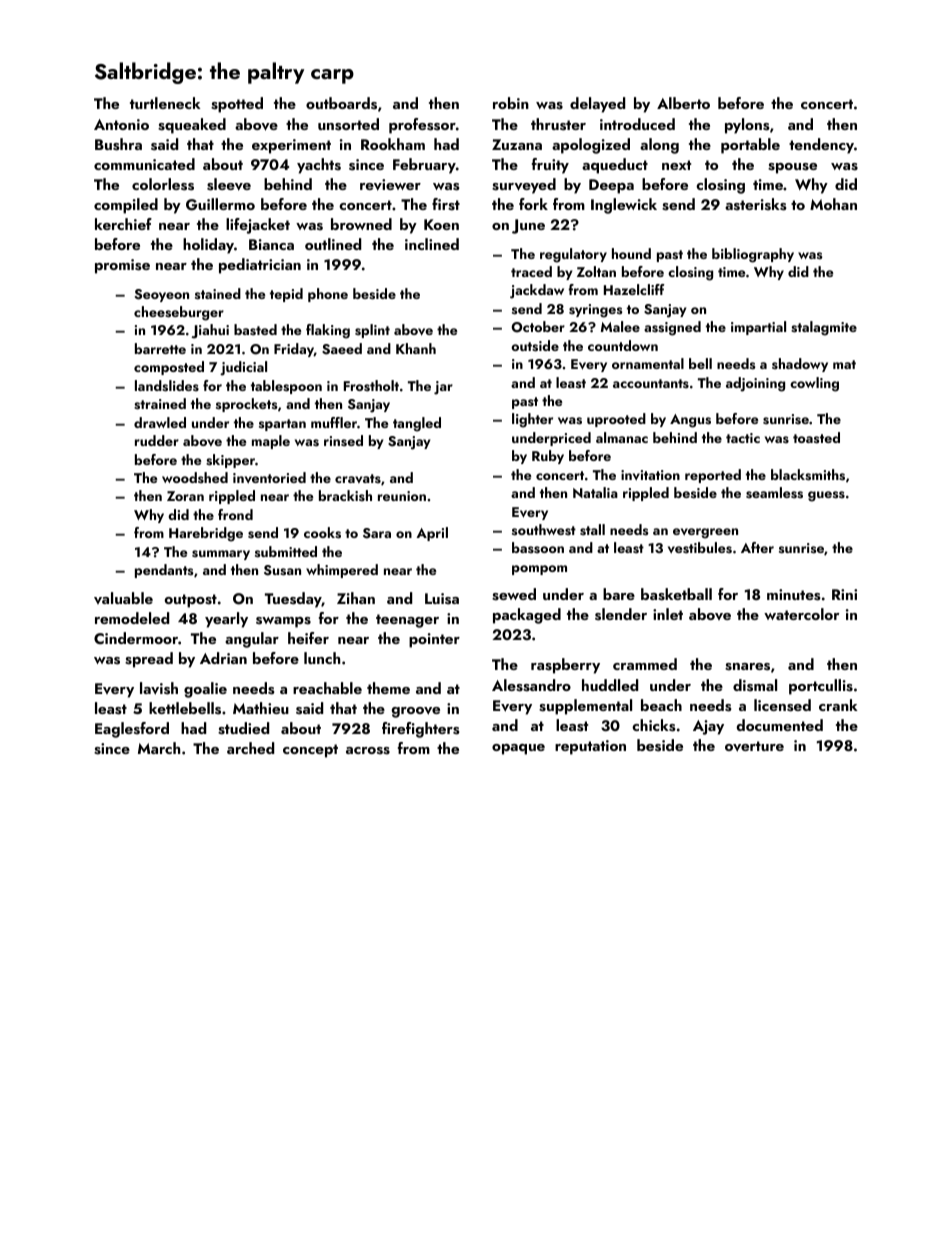 This document has width=952, height=1233. What do you see at coordinates (269, 478) in the document?
I see `inventoried` at bounding box center [269, 478].
